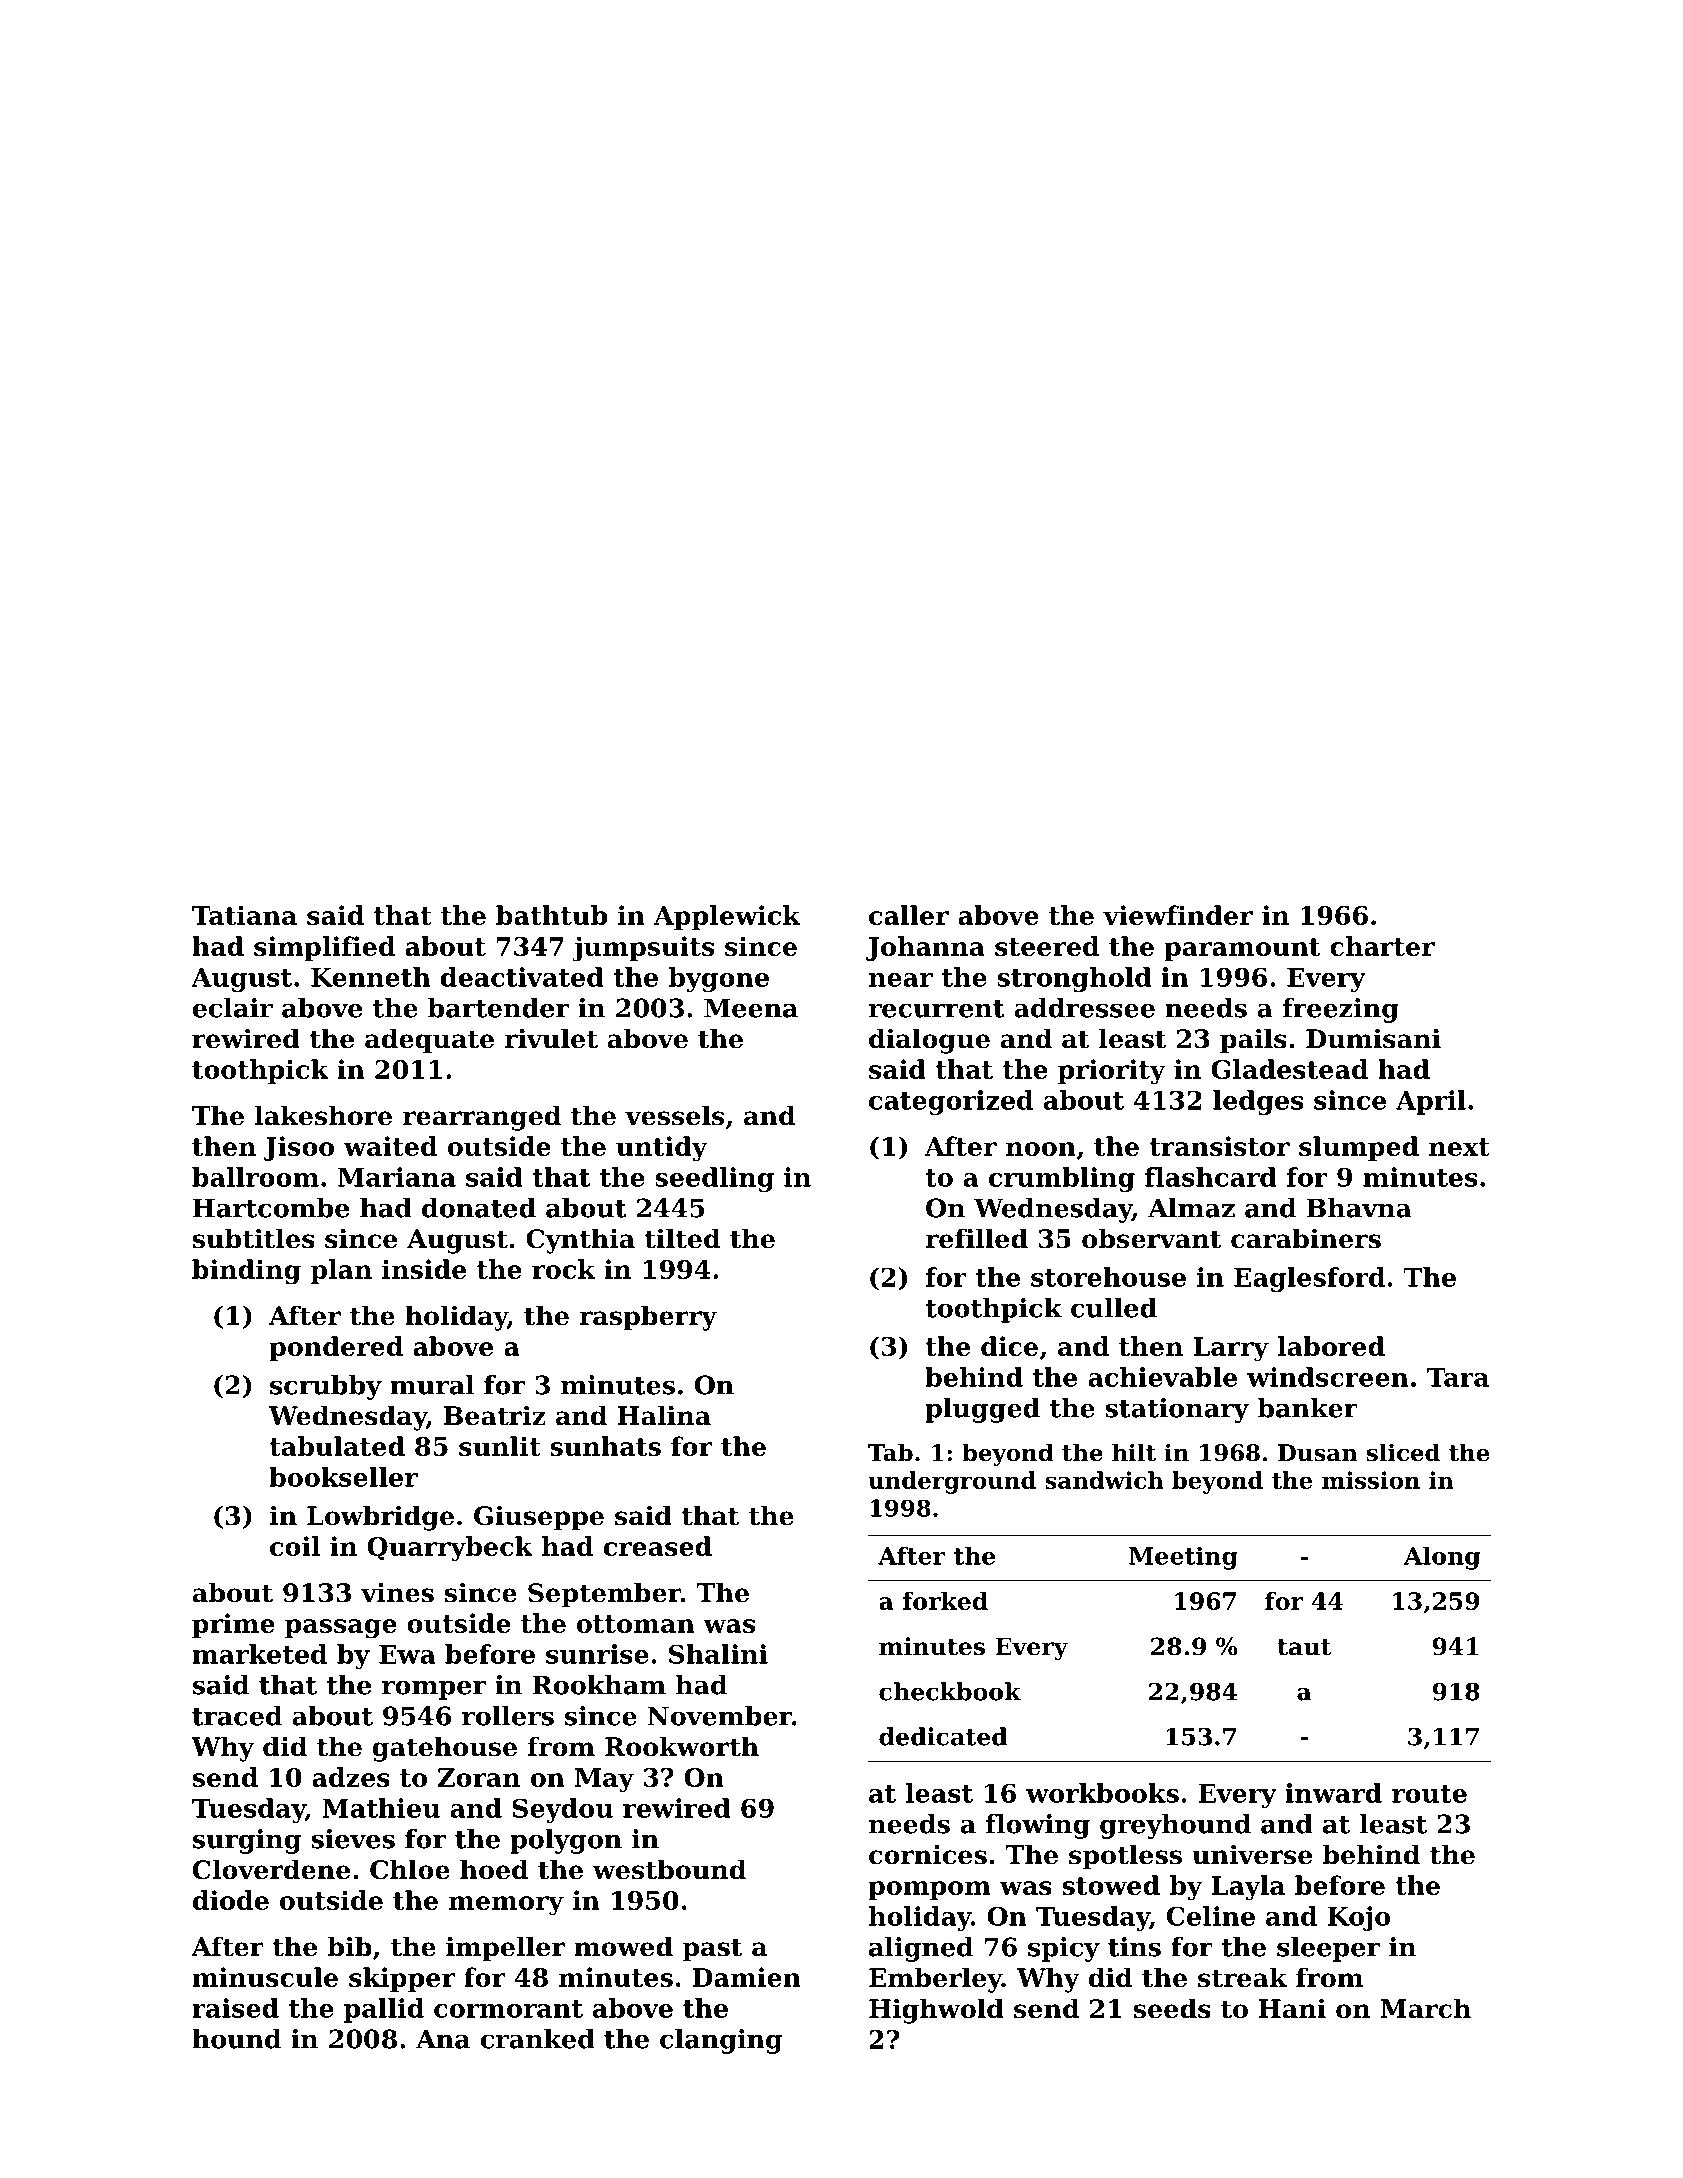 The width and height of the document is (1683, 2178). I want to click on clanging, so click(721, 2041).
